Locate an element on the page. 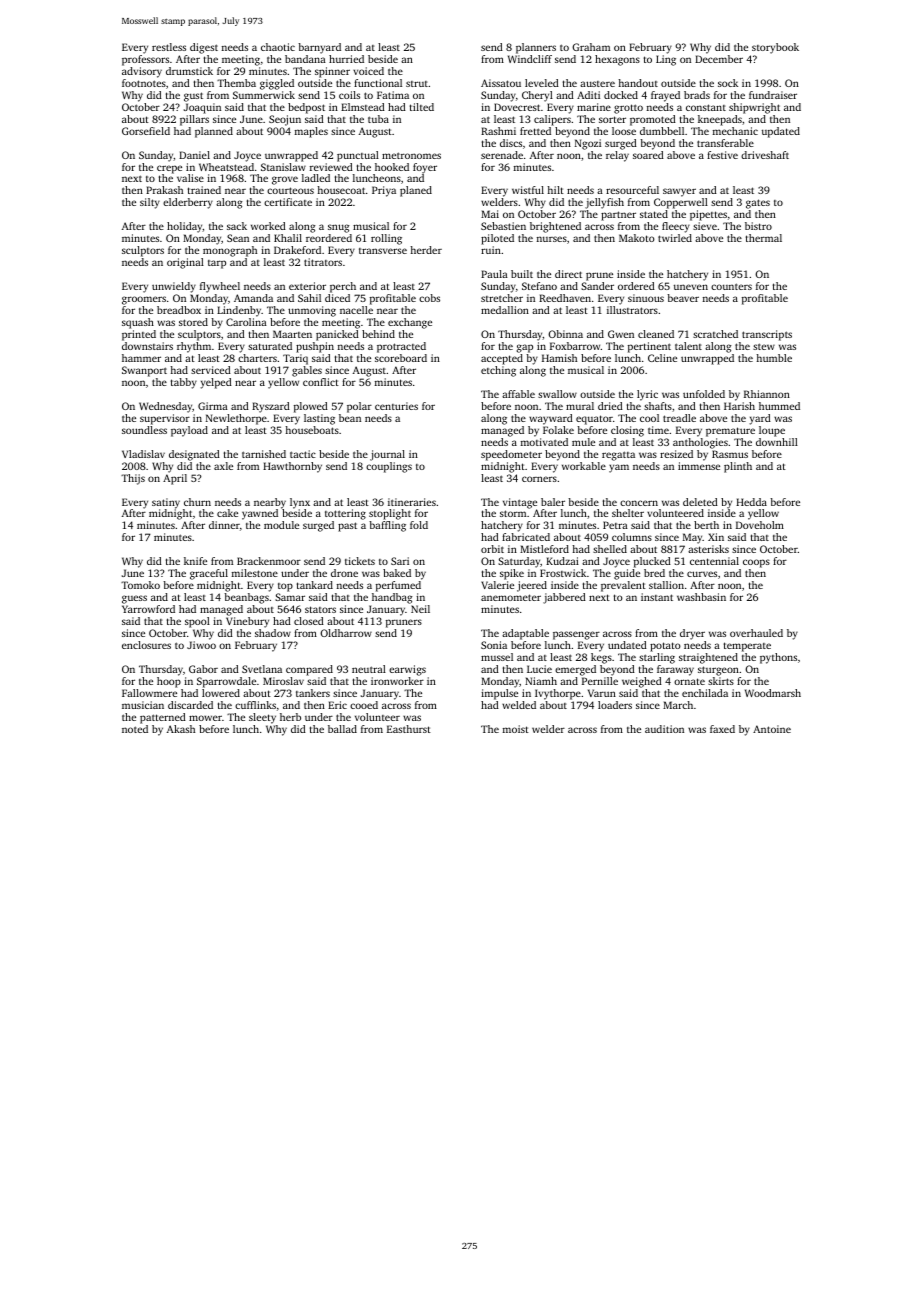 Image resolution: width=924 pixels, height=1308 pixels. faxed is located at coordinates (722, 729).
